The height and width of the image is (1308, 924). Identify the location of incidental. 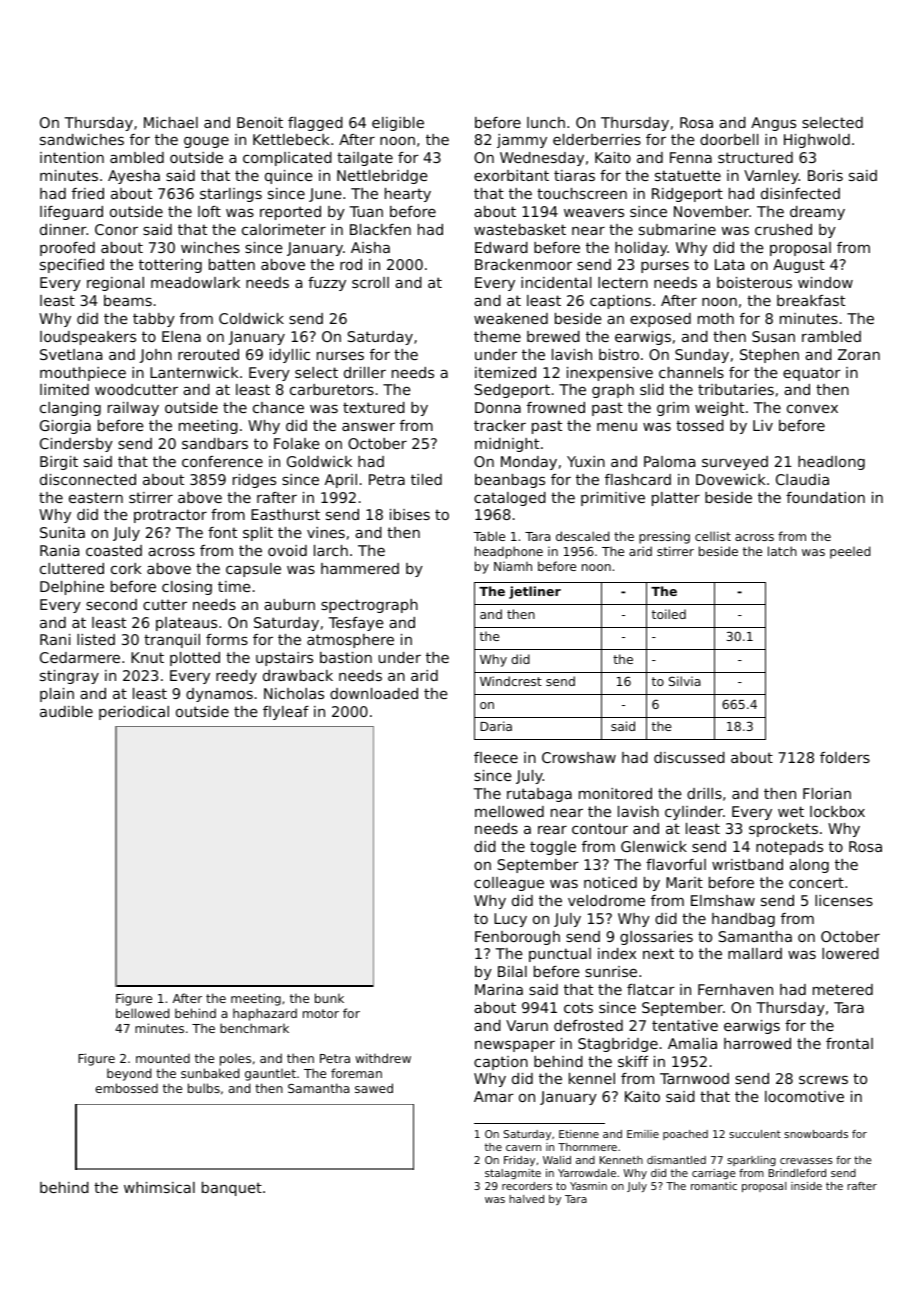
(556, 282).
